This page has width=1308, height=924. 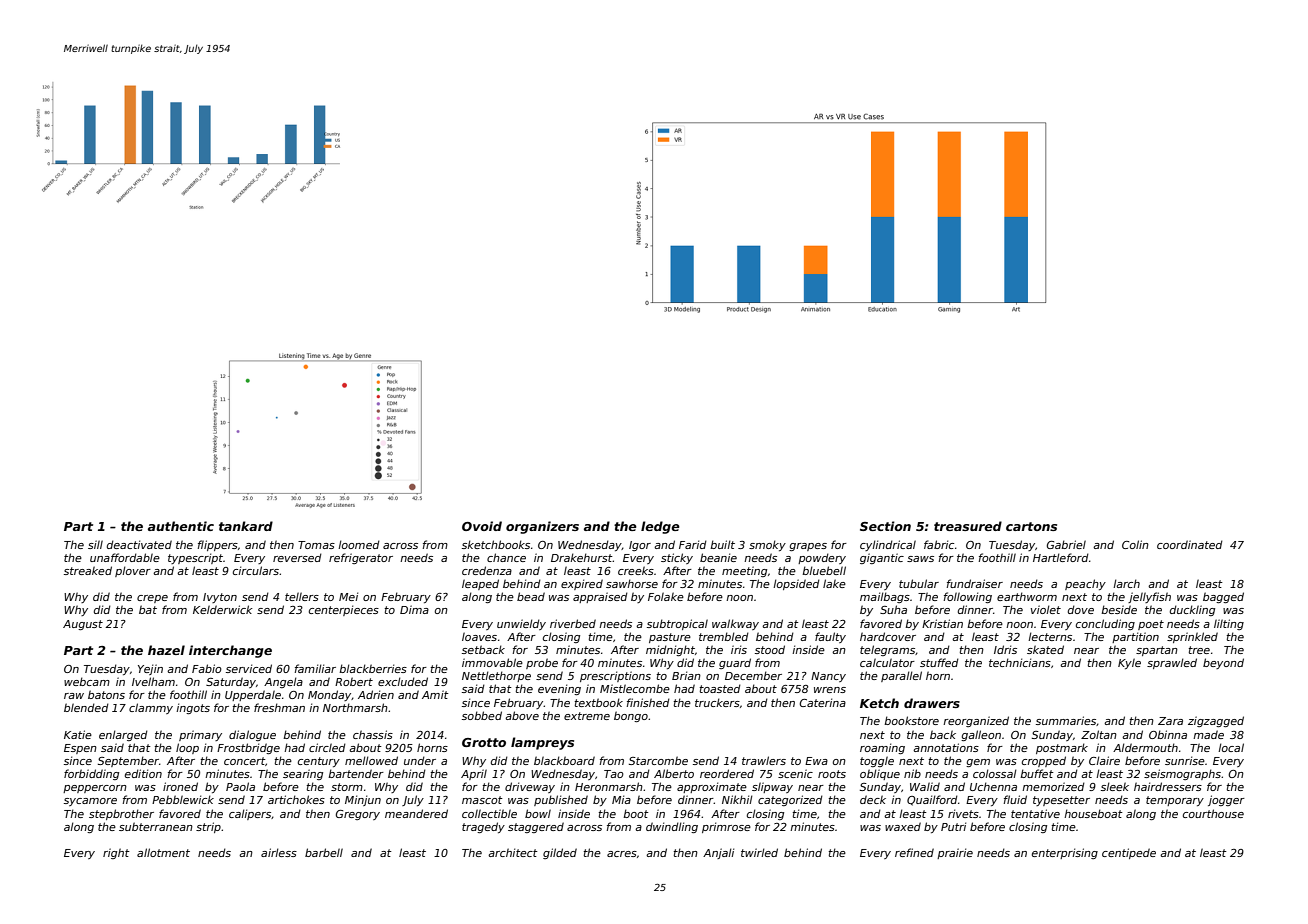 What do you see at coordinates (355, 707) in the page?
I see `Northmarsh` at bounding box center [355, 707].
